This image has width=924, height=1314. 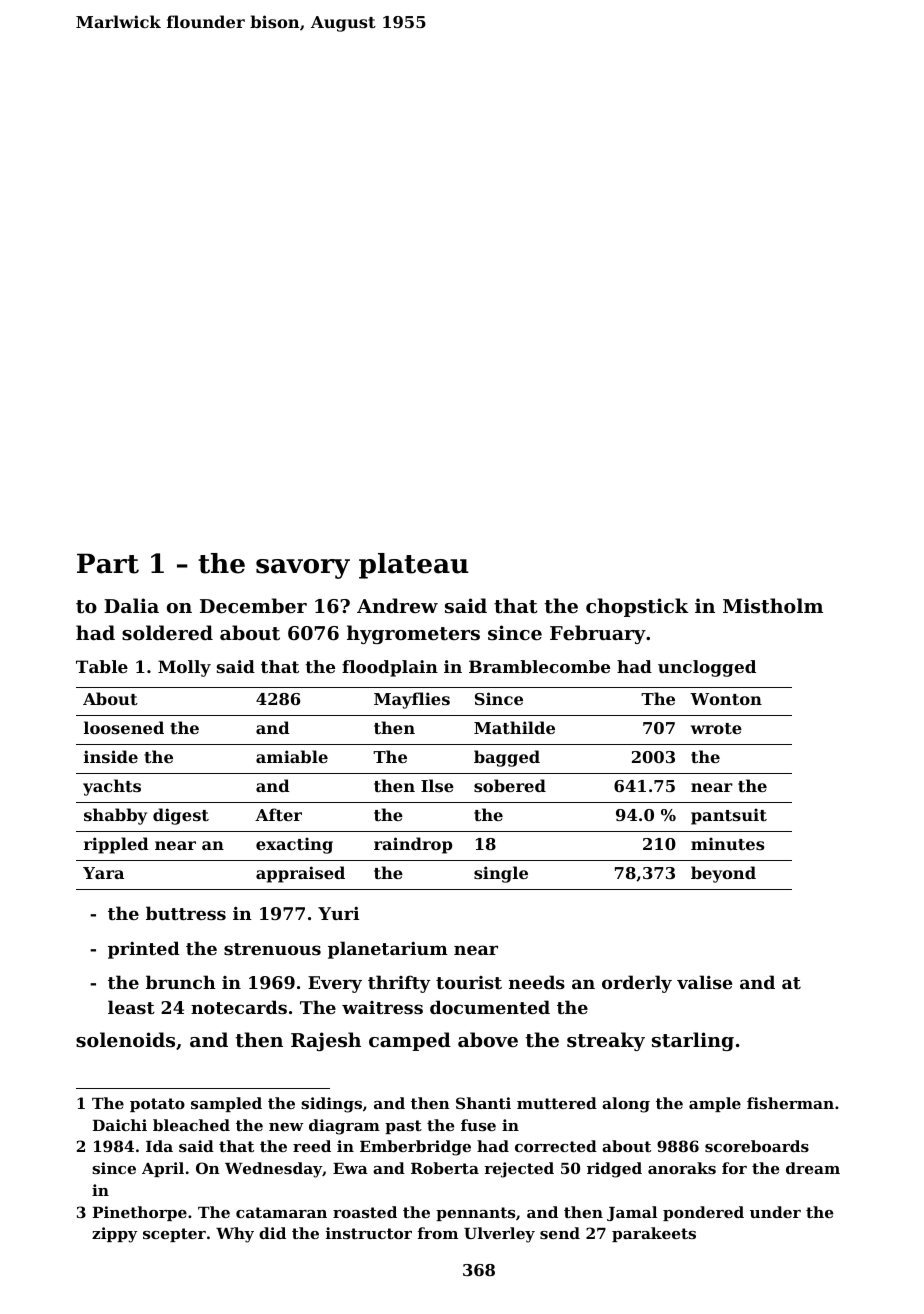 What do you see at coordinates (103, 873) in the image?
I see `Yara` at bounding box center [103, 873].
